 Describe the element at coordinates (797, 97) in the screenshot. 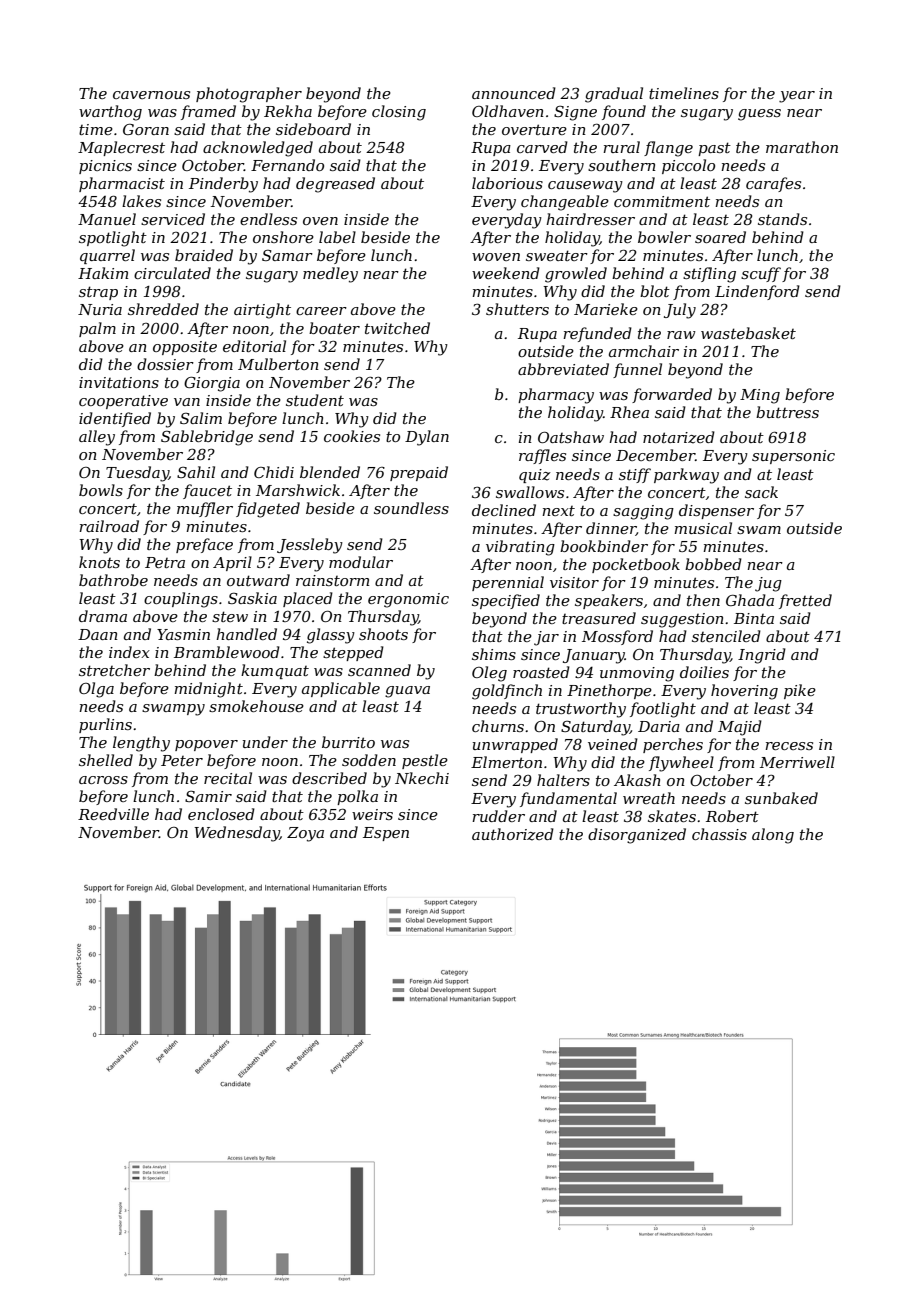

I see `year` at that location.
